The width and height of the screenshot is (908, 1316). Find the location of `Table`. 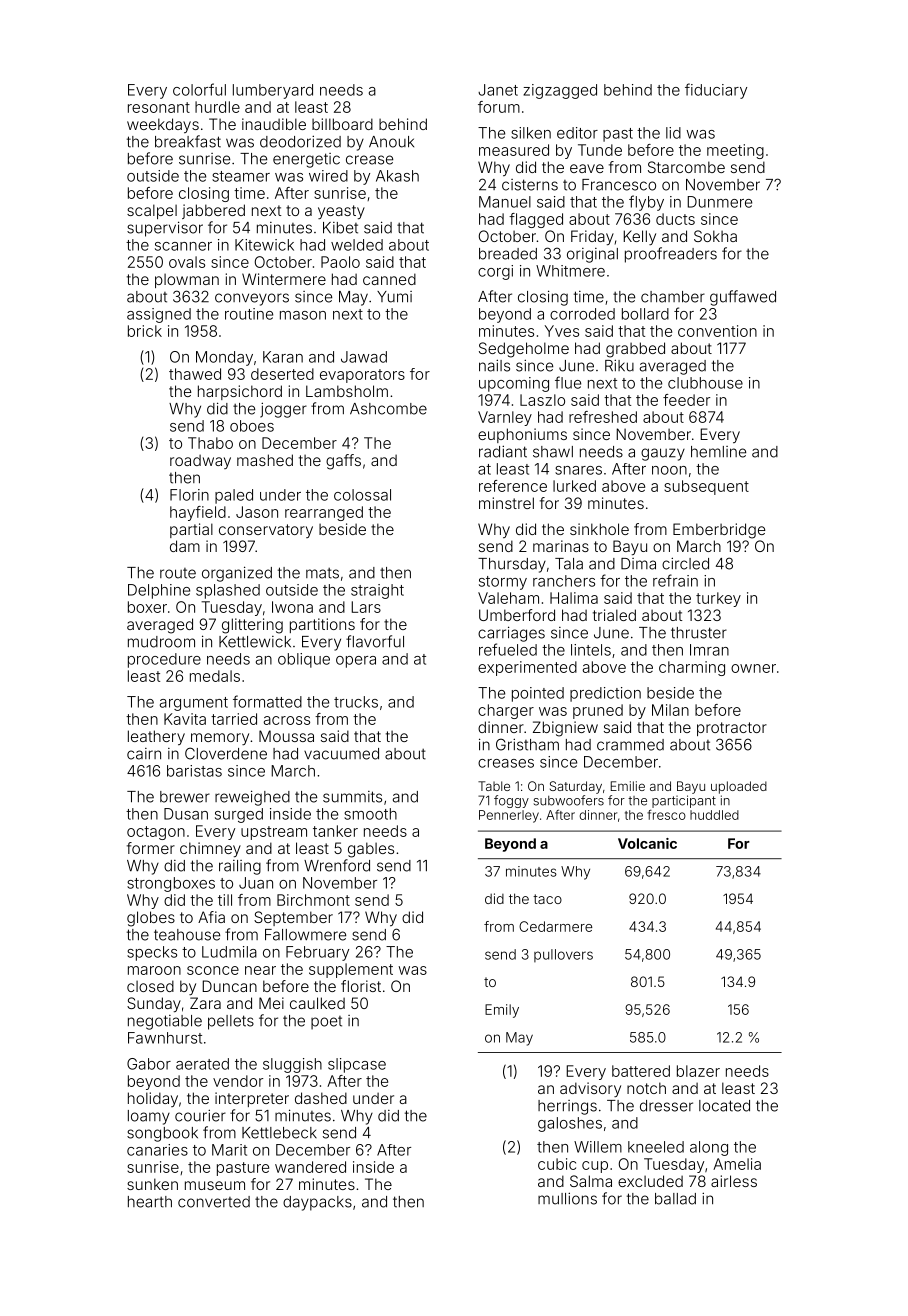

Table is located at coordinates (494, 786).
